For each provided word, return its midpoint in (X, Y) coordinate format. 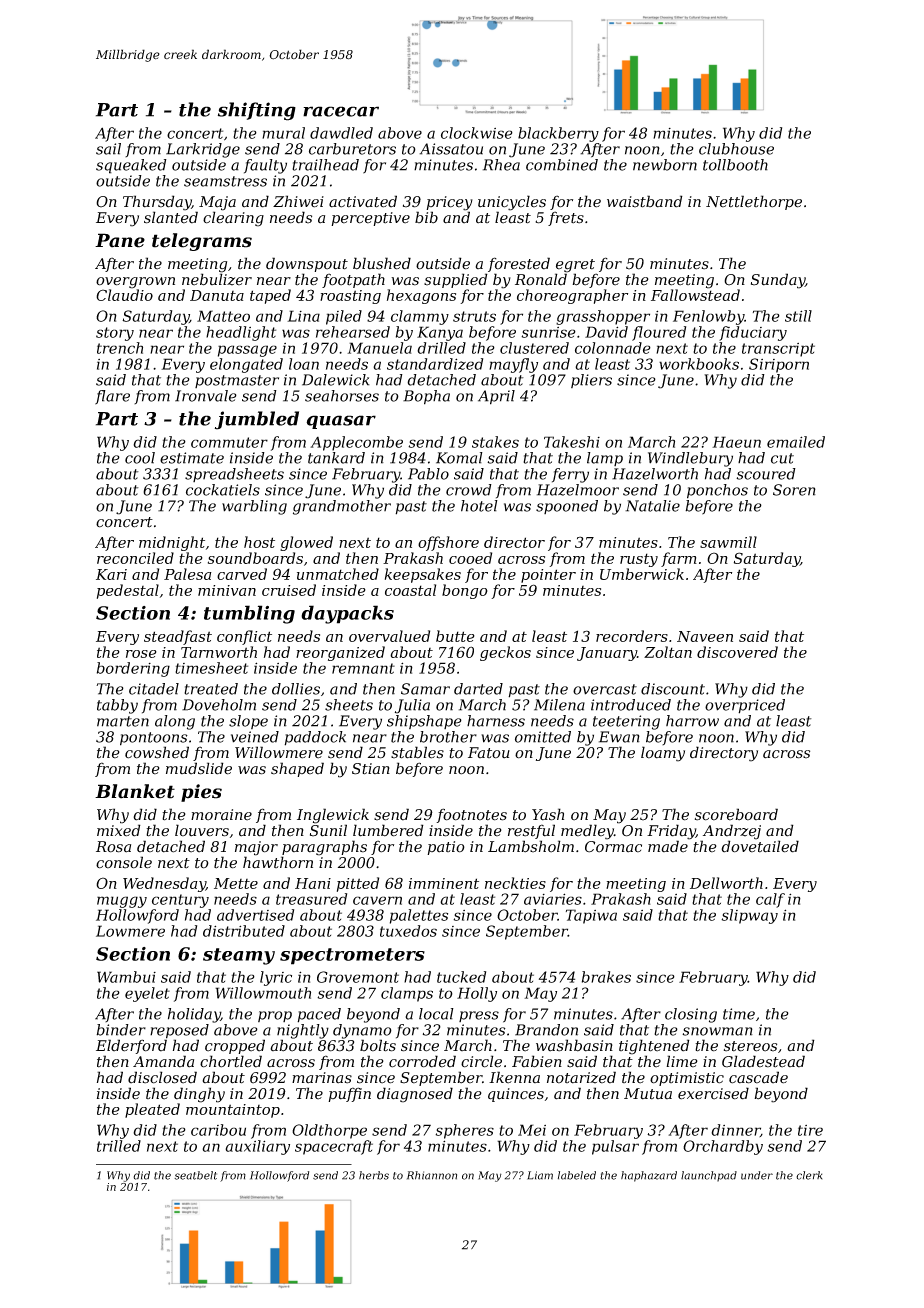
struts (474, 316)
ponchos (717, 491)
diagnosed (415, 1095)
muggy (122, 902)
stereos (750, 1046)
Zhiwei (298, 201)
